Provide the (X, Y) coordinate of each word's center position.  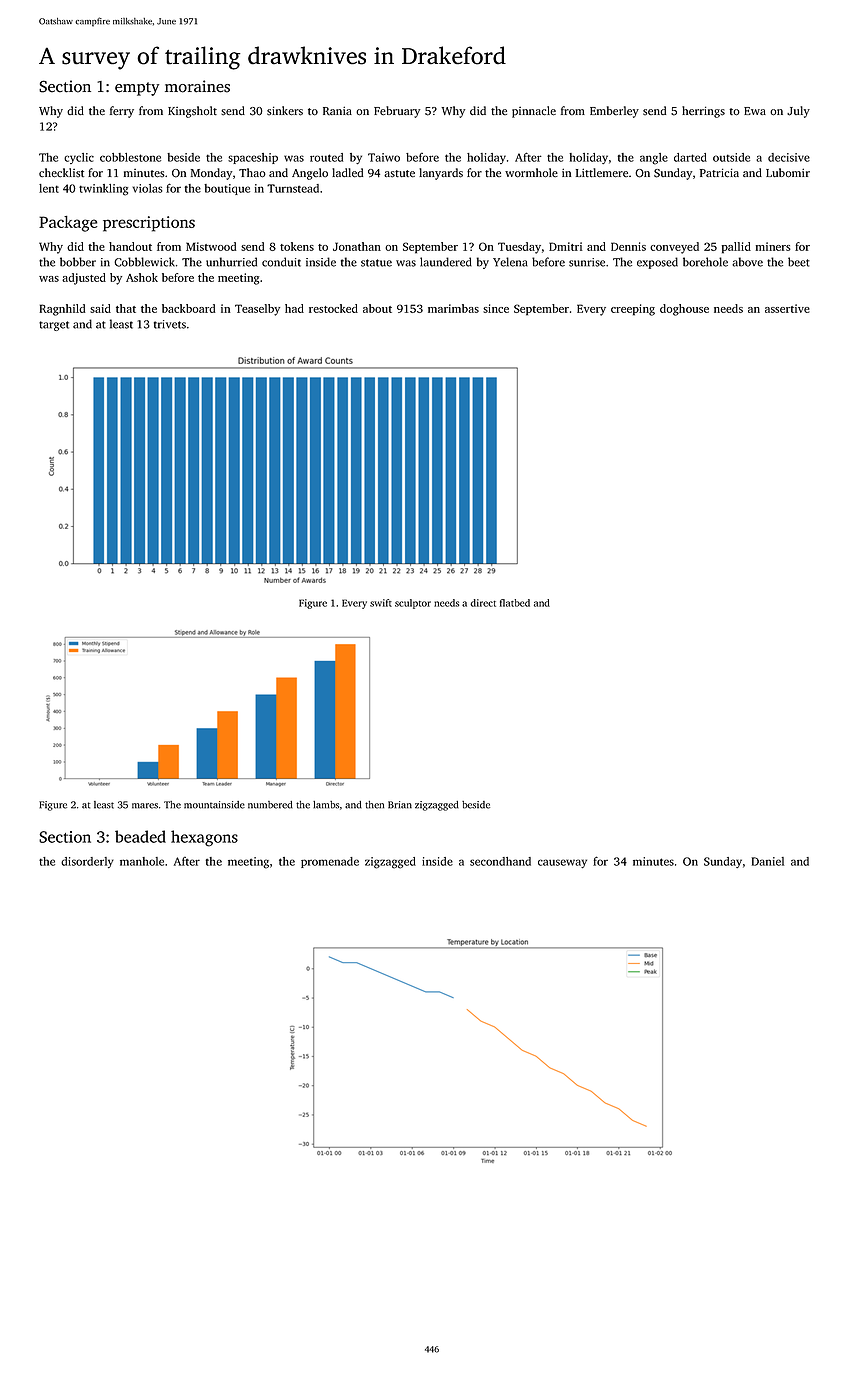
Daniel (768, 861)
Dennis (628, 246)
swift (381, 603)
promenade (330, 862)
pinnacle (534, 112)
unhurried (231, 262)
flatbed (515, 603)
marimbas (453, 308)
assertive (787, 308)
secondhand (500, 861)
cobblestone (130, 157)
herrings (703, 112)
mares (145, 806)
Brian (400, 805)
